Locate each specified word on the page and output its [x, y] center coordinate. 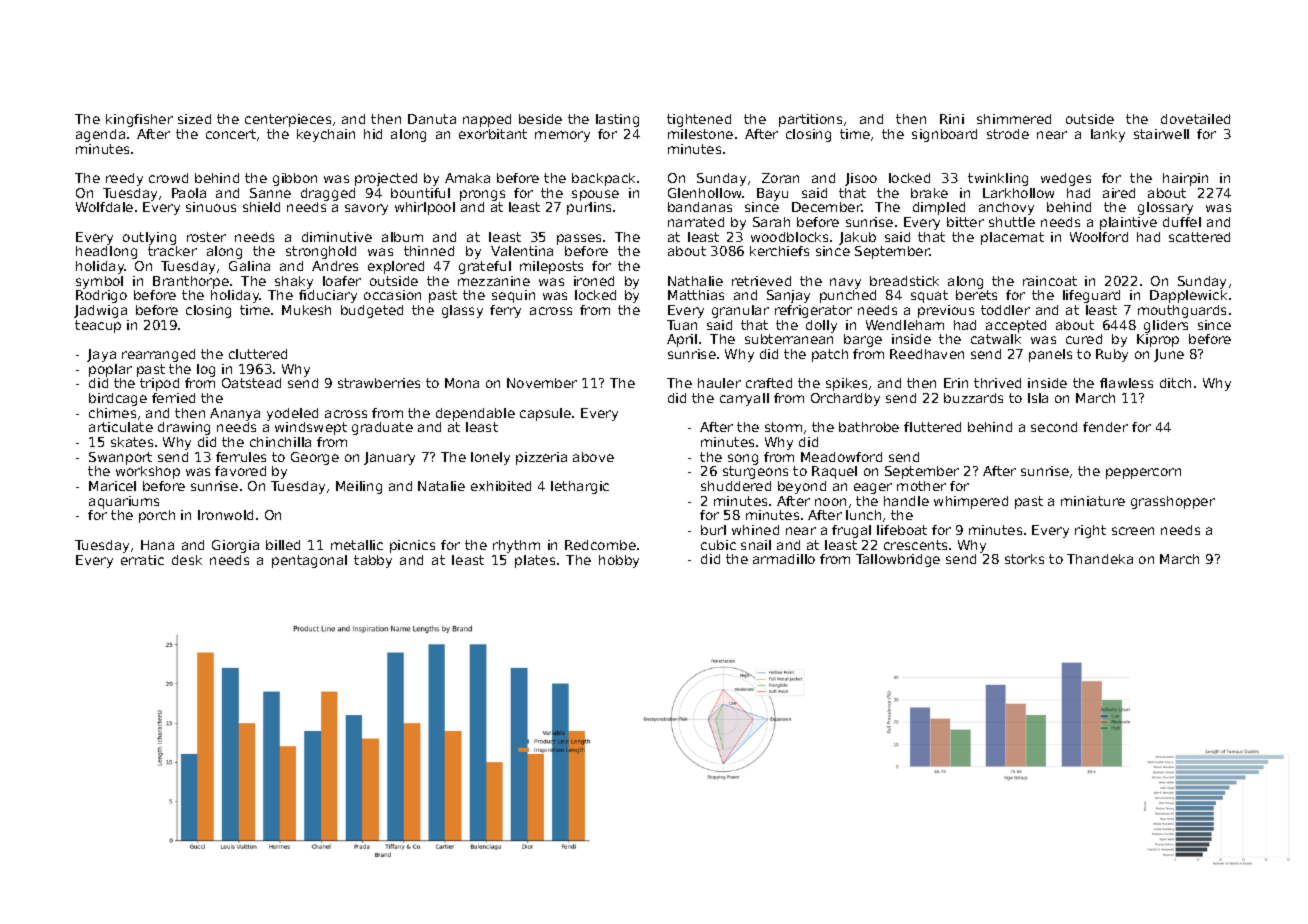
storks [1024, 559]
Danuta [432, 119]
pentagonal [309, 561]
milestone [700, 134]
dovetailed [1195, 119]
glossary [1165, 208]
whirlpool [425, 208]
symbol [99, 282]
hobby [619, 561]
